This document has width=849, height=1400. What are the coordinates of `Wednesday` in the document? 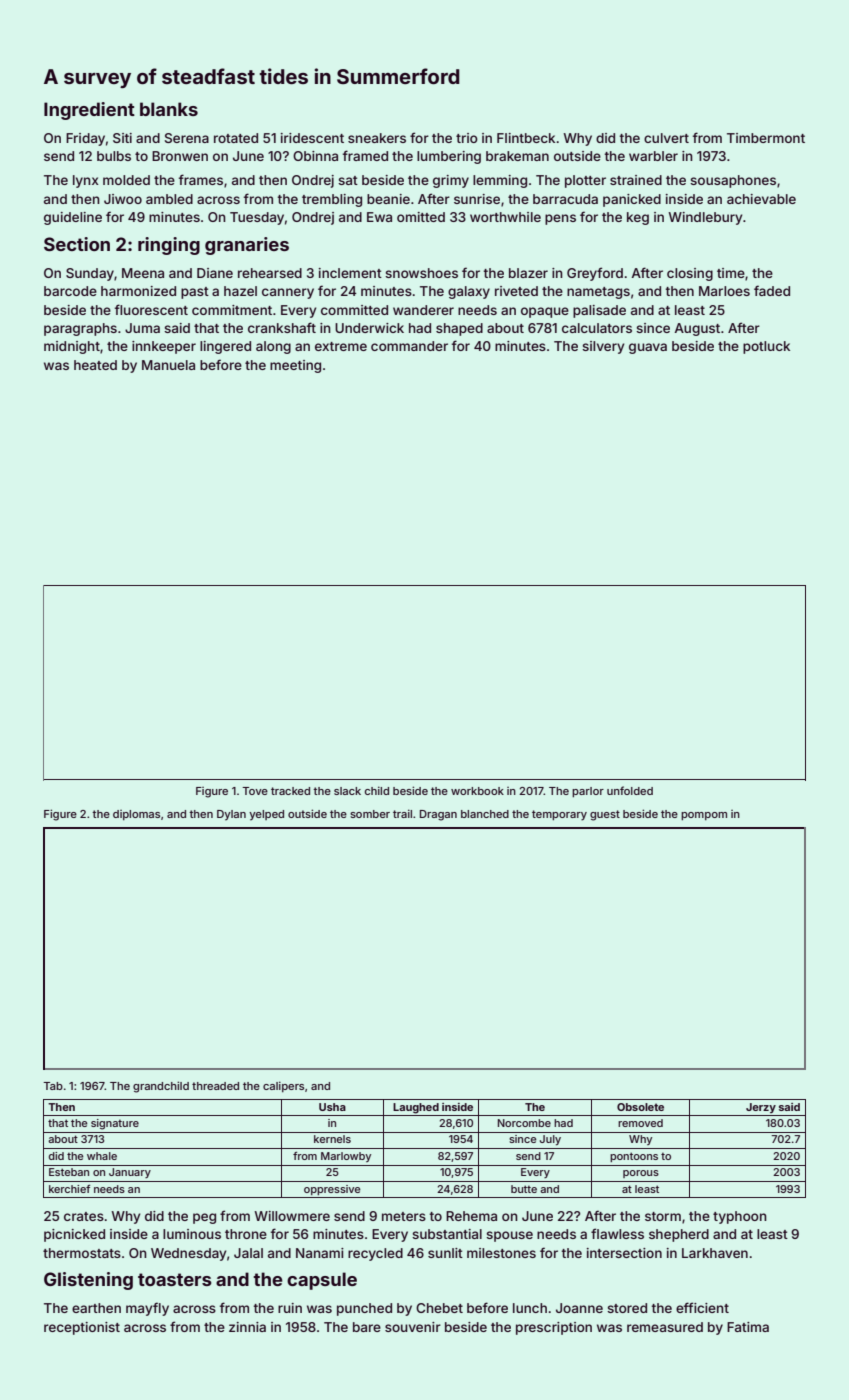 It's located at (188, 1254).
